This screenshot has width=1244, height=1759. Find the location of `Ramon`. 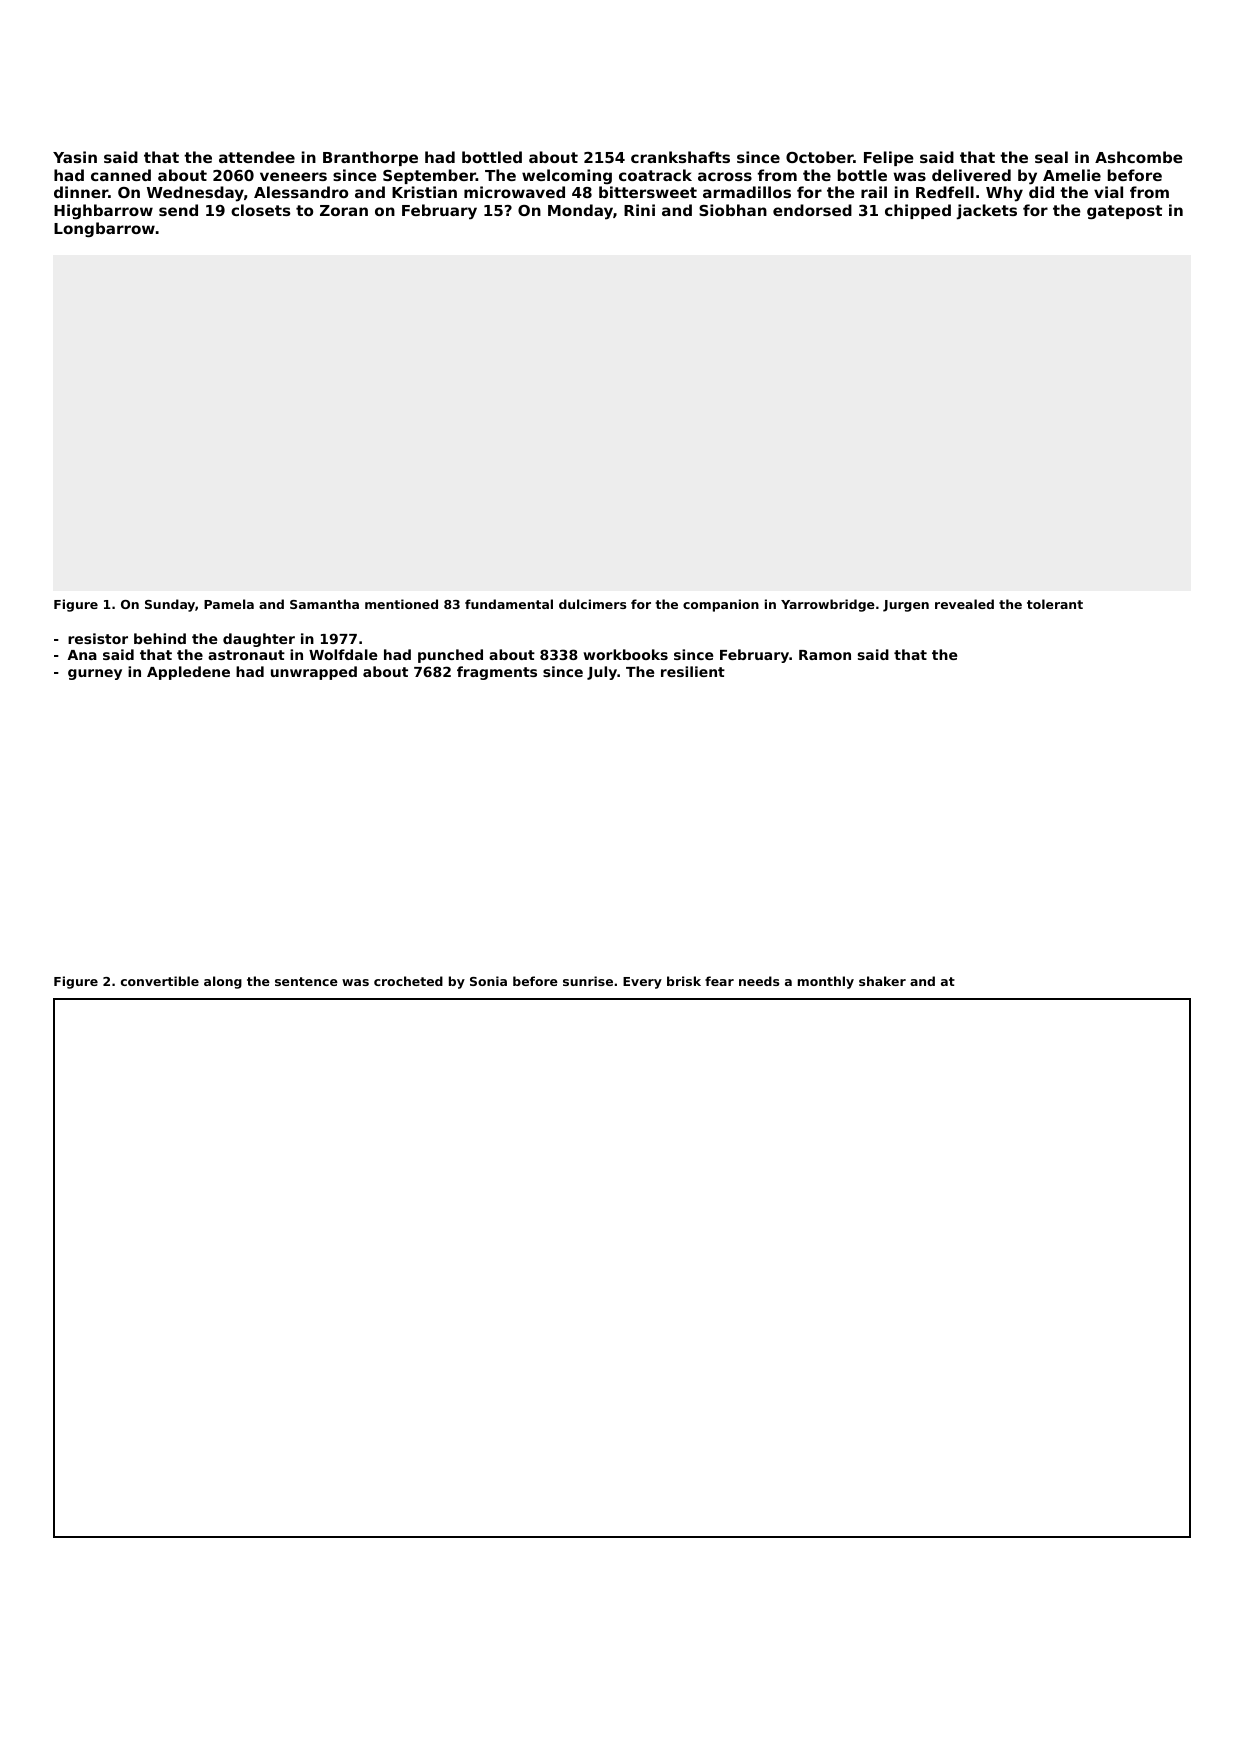

Ramon is located at coordinates (825, 655).
